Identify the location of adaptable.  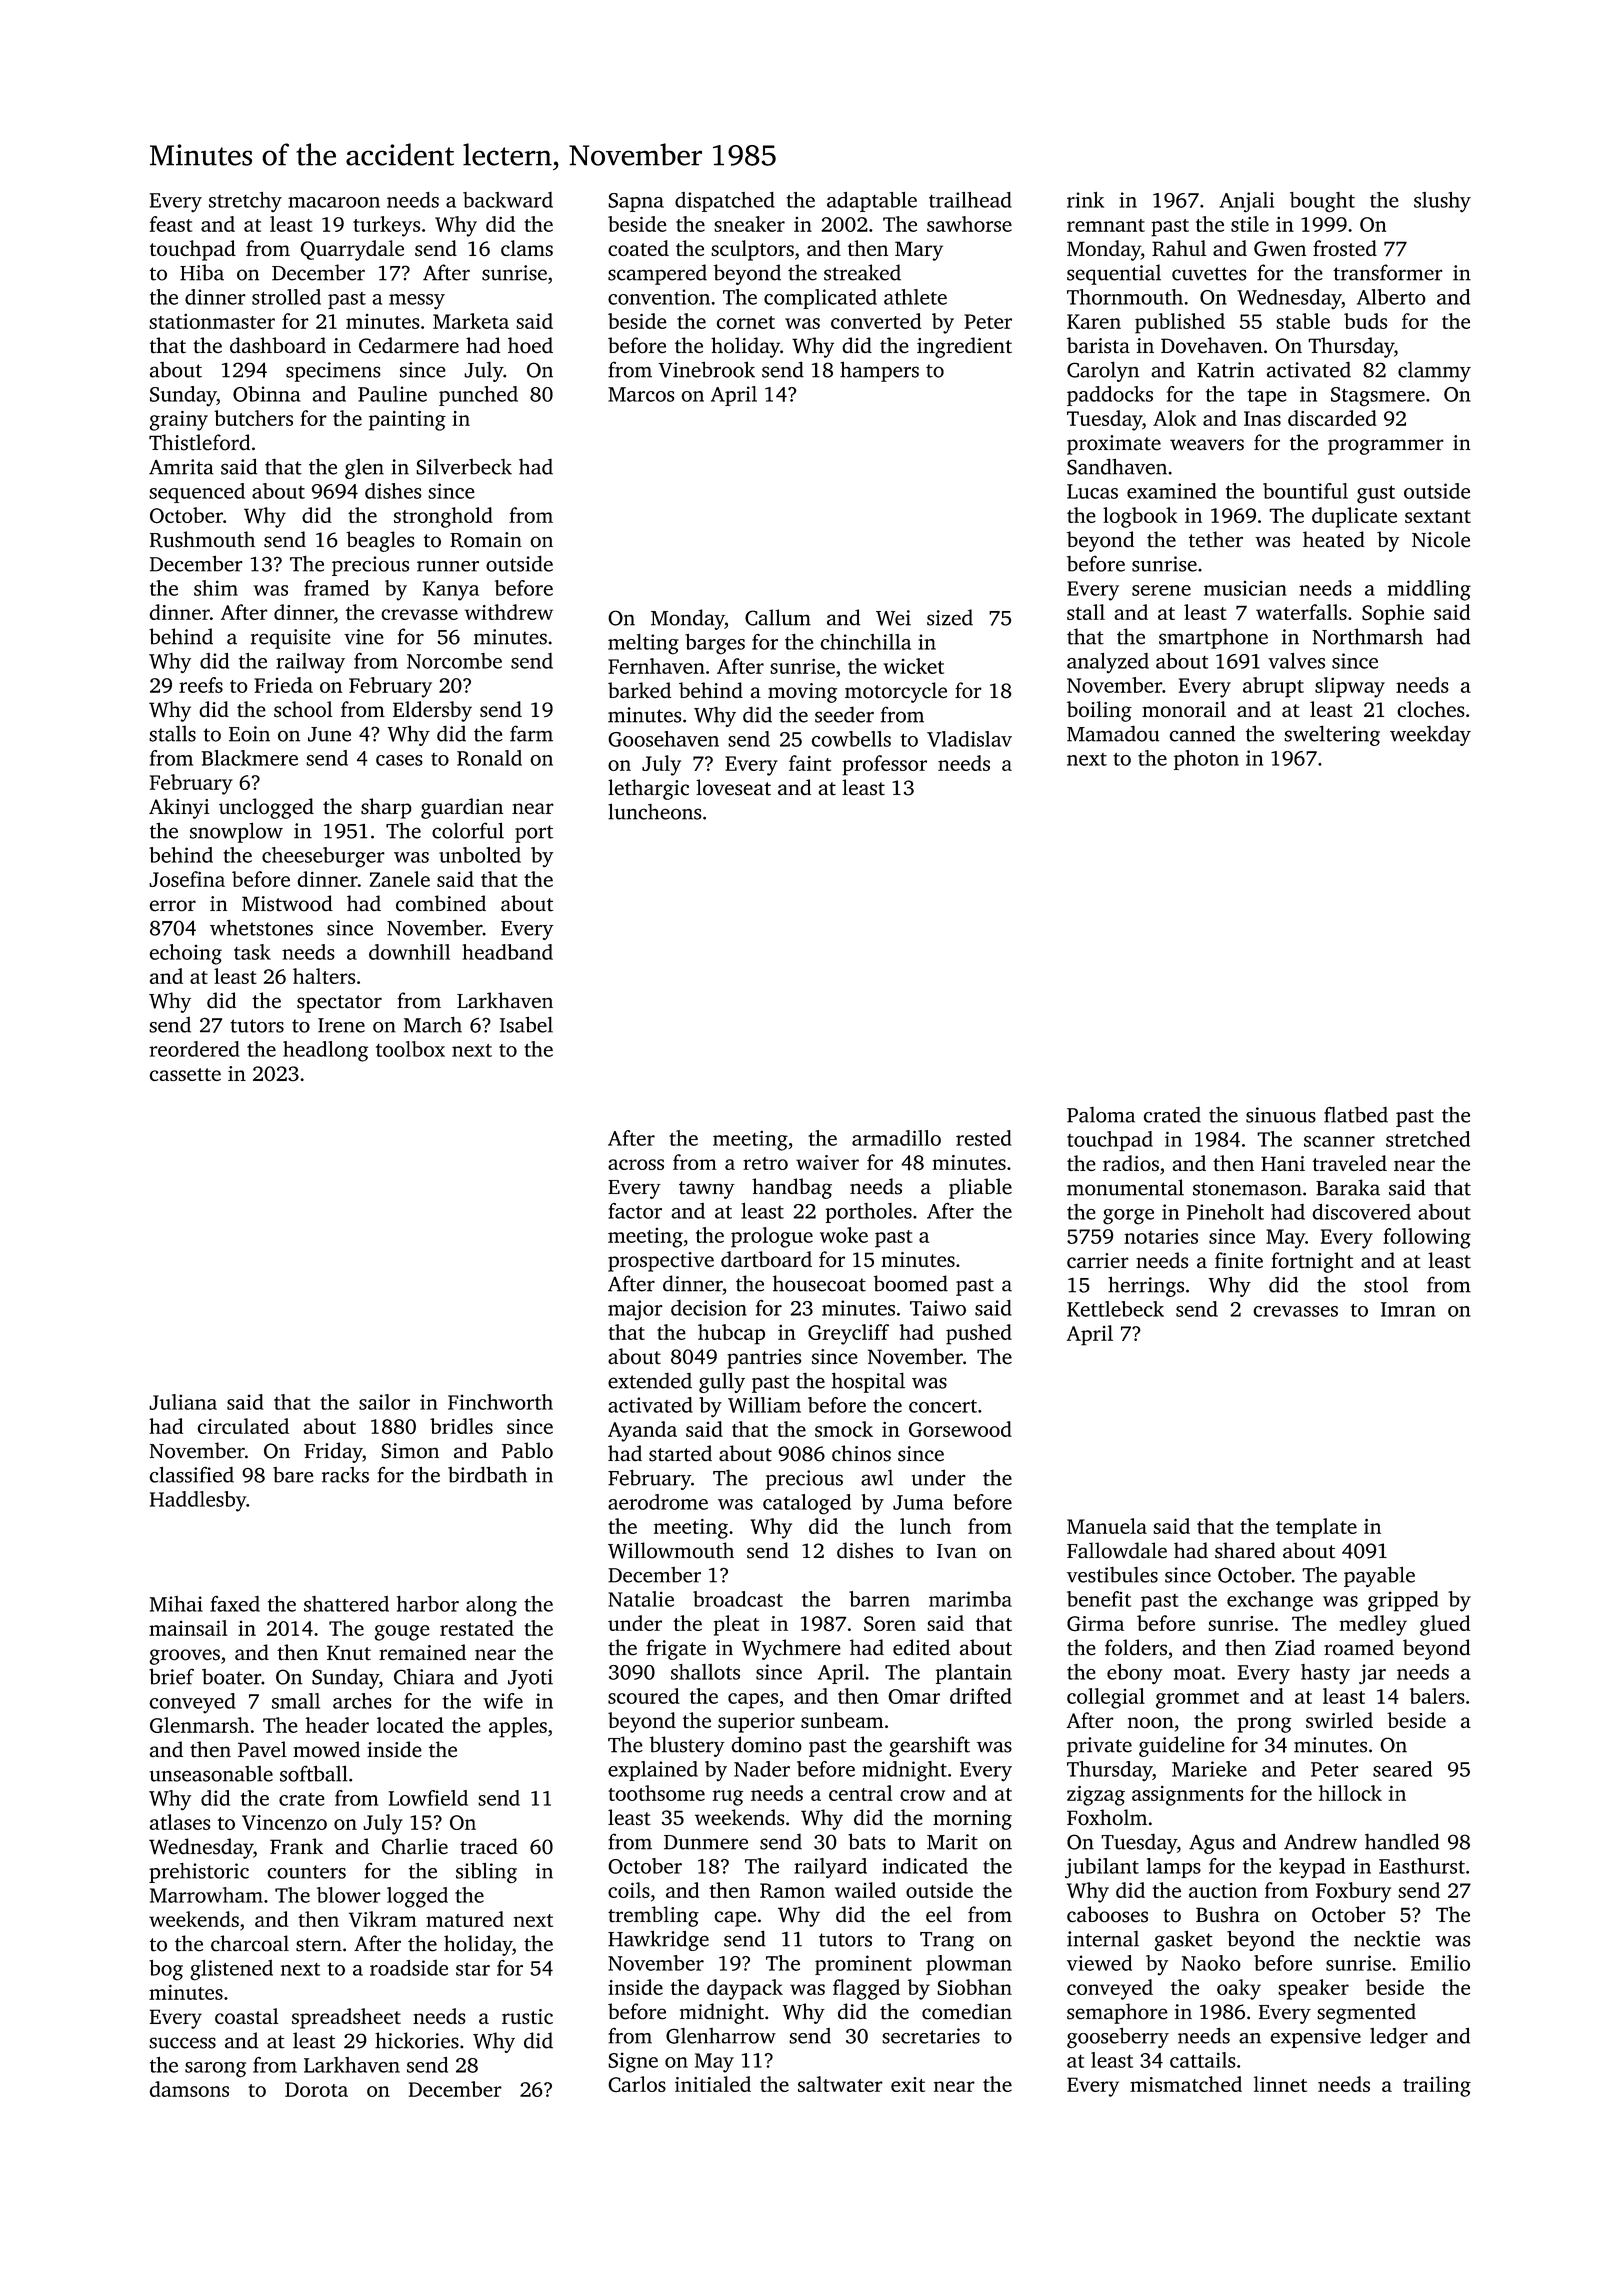
(872, 202).
